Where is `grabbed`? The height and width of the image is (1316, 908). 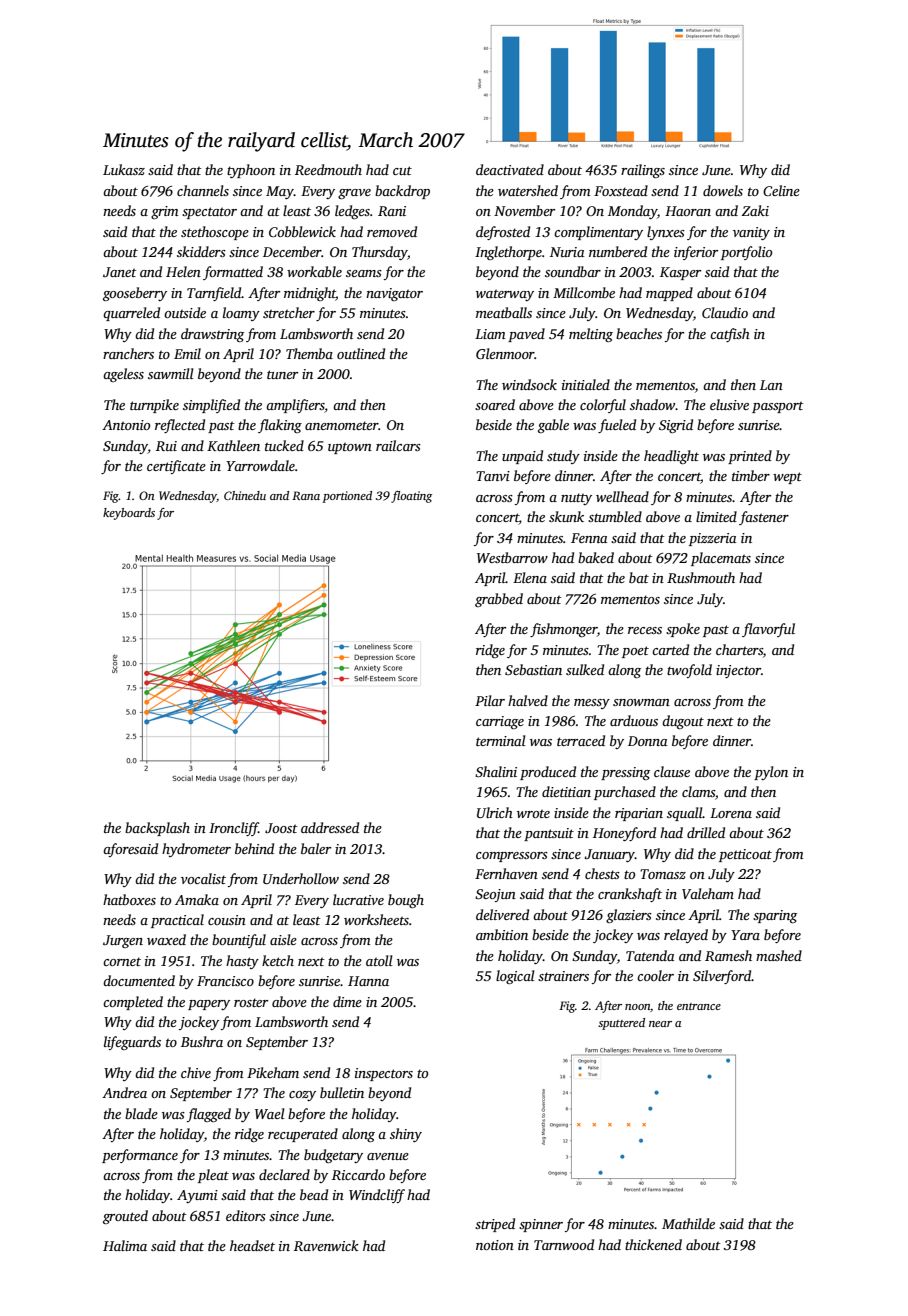
grabbed is located at coordinates (499, 600).
